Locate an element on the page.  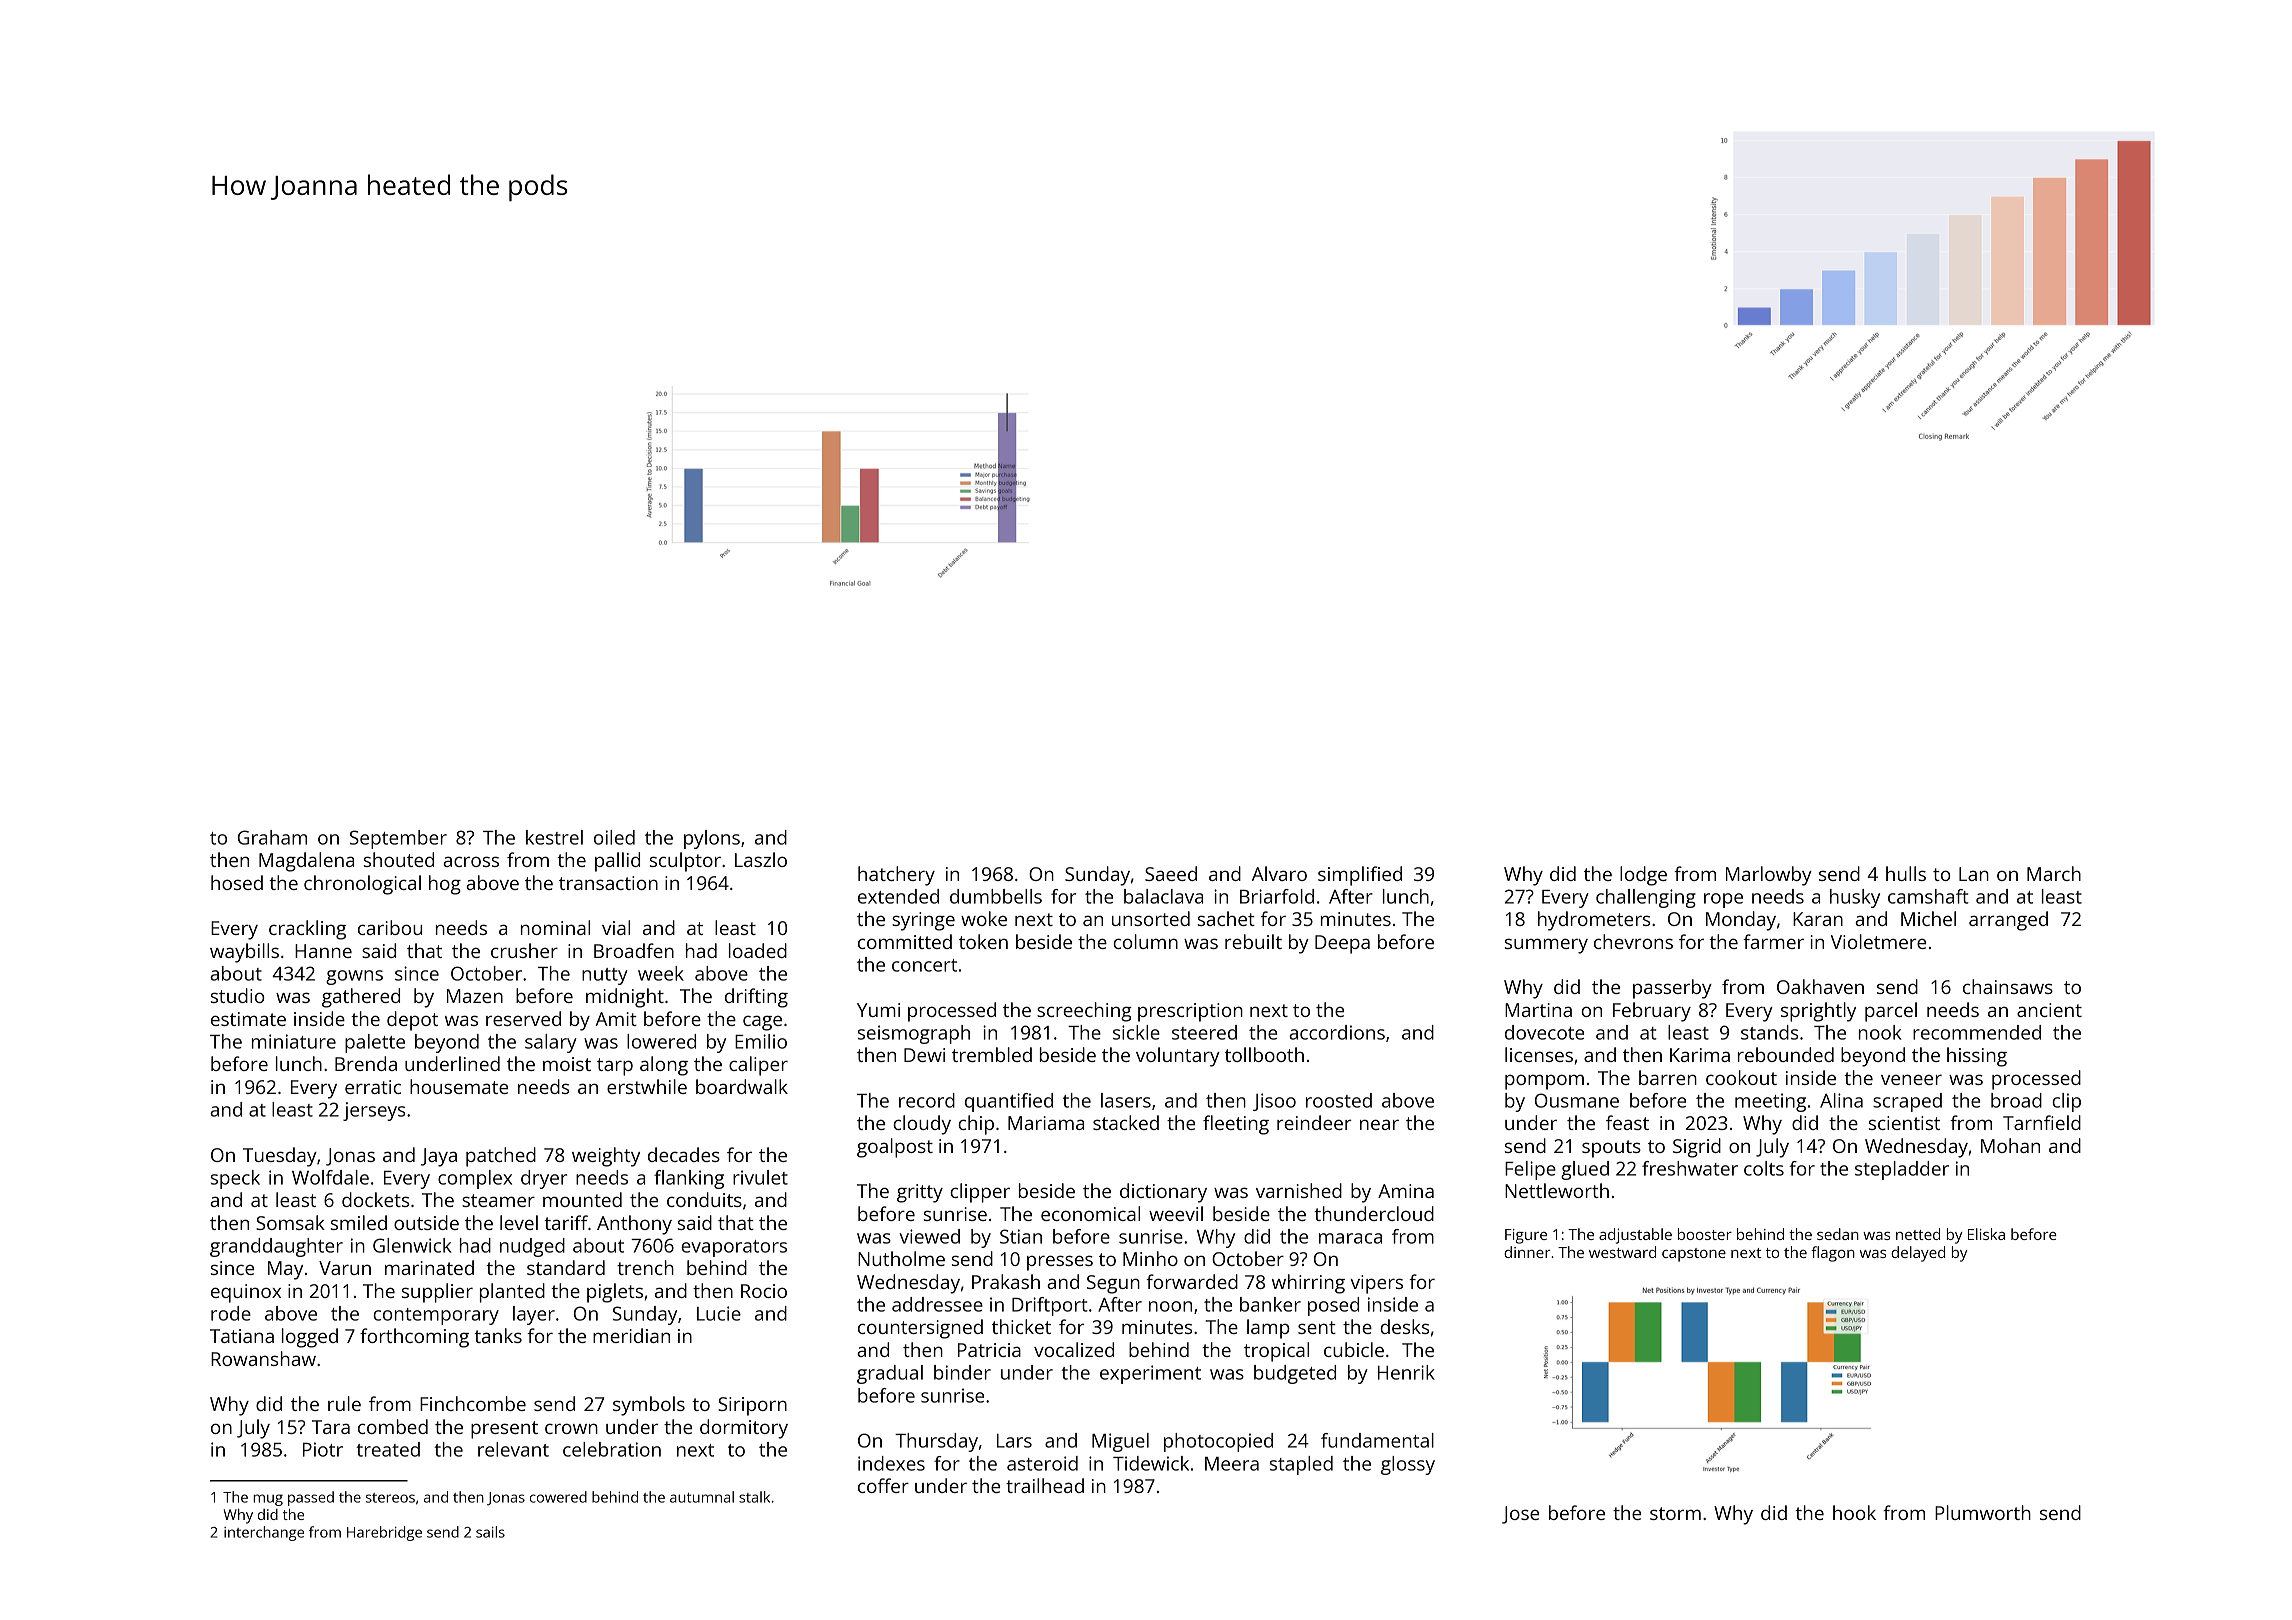
Sigrid is located at coordinates (1697, 1148).
